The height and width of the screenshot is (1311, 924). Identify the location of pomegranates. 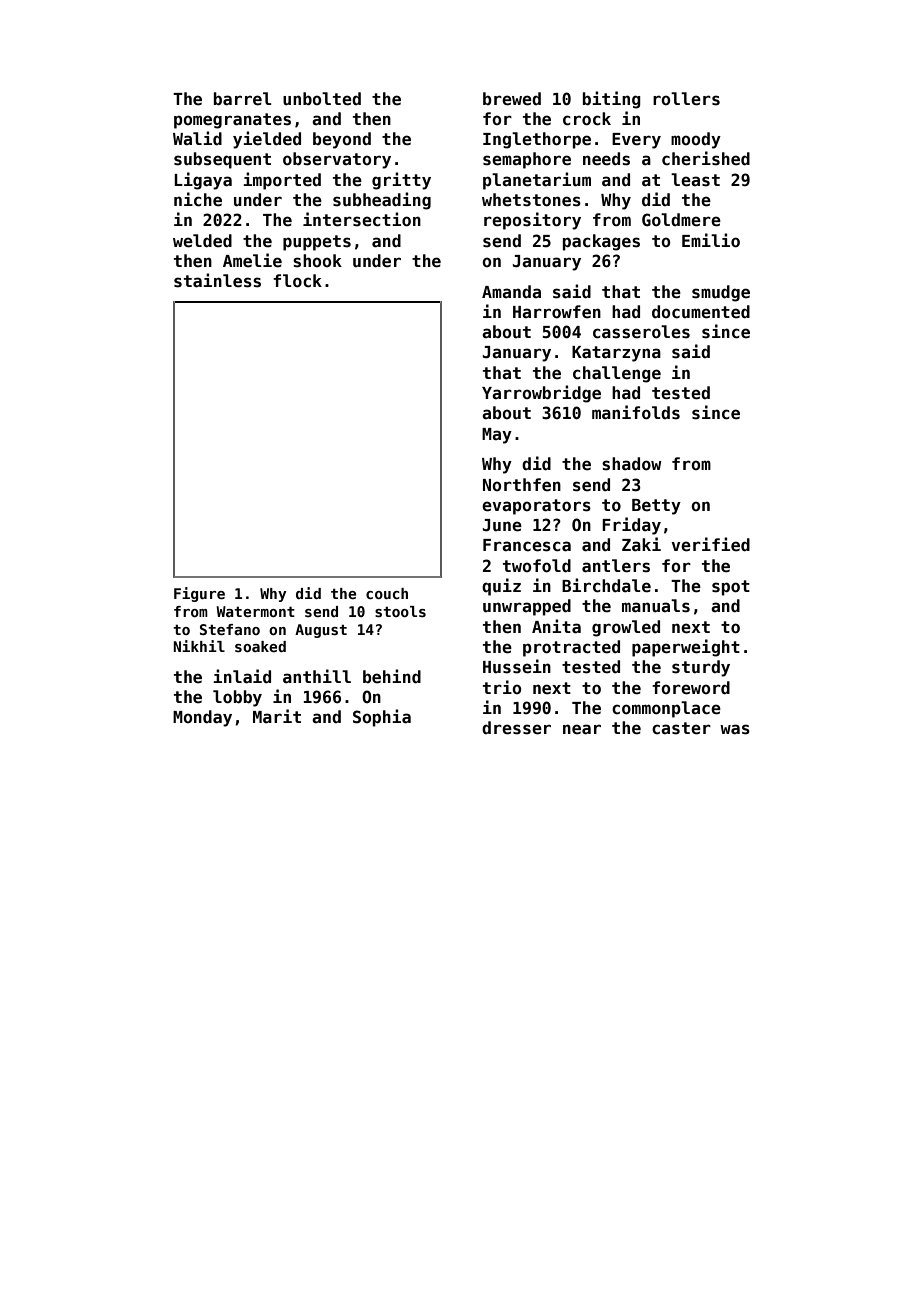
(232, 121).
